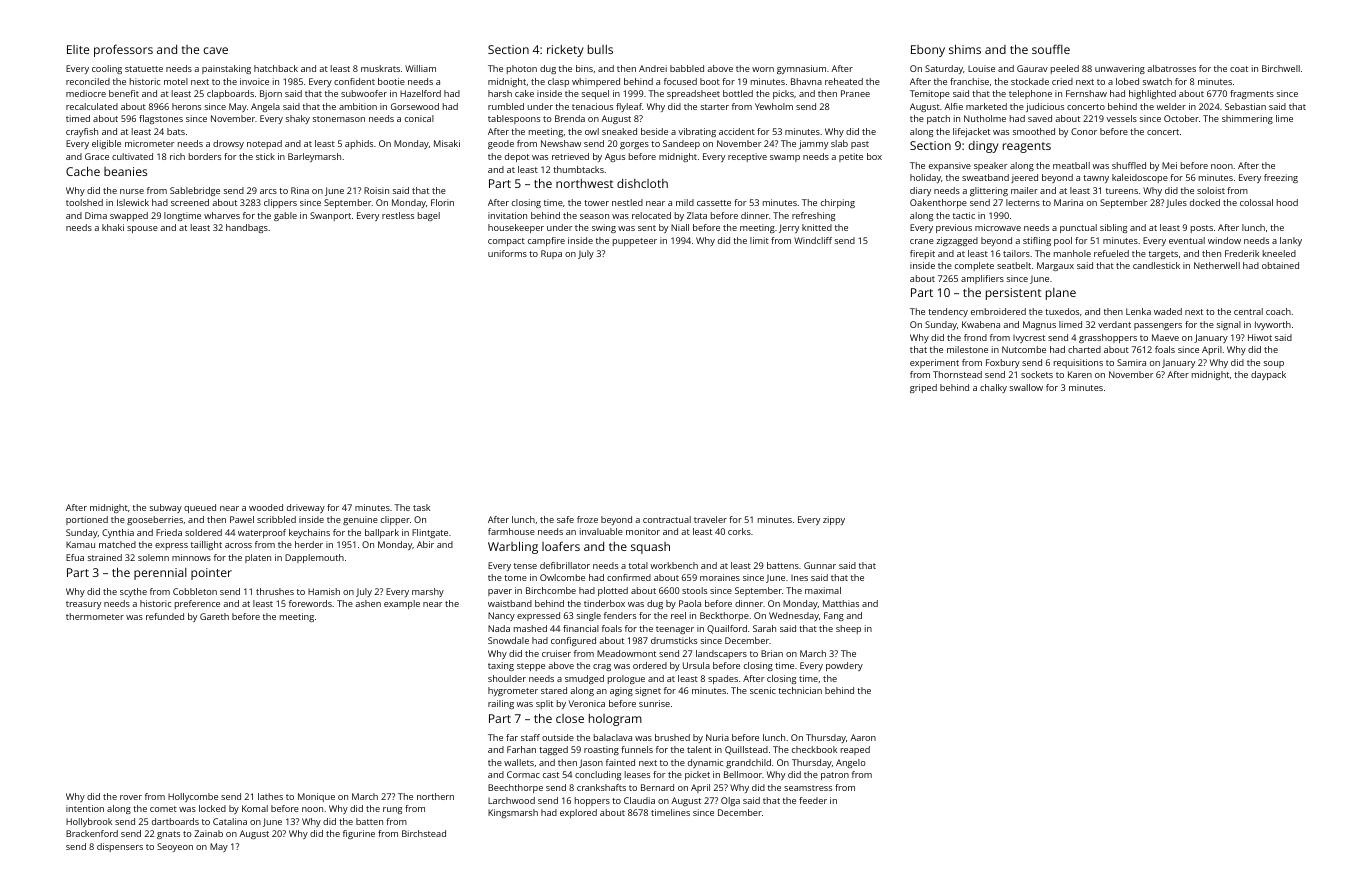 Image resolution: width=1372 pixels, height=887 pixels. I want to click on explored, so click(578, 813).
